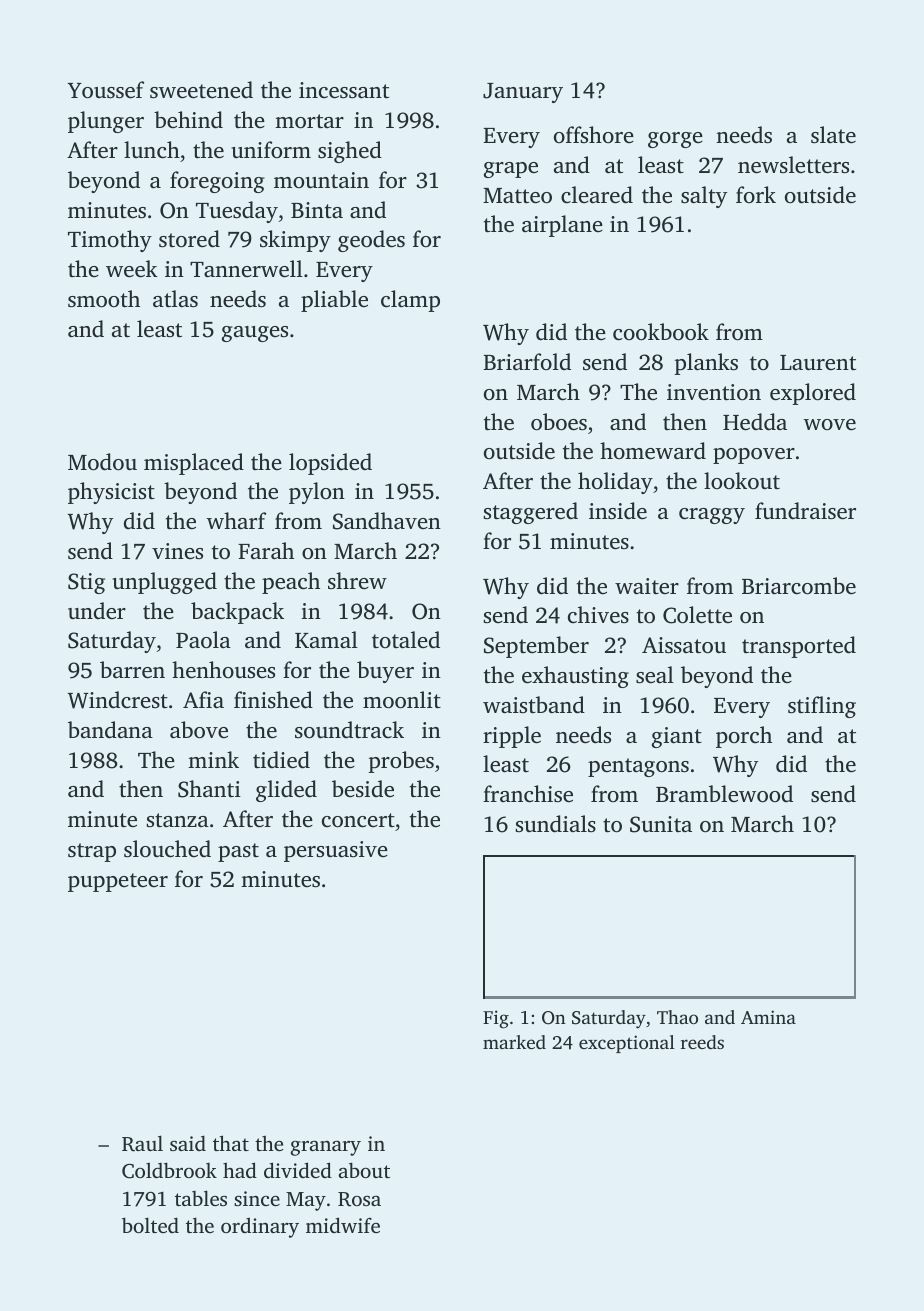 This screenshot has height=1311, width=924. I want to click on Raul, so click(142, 1143).
